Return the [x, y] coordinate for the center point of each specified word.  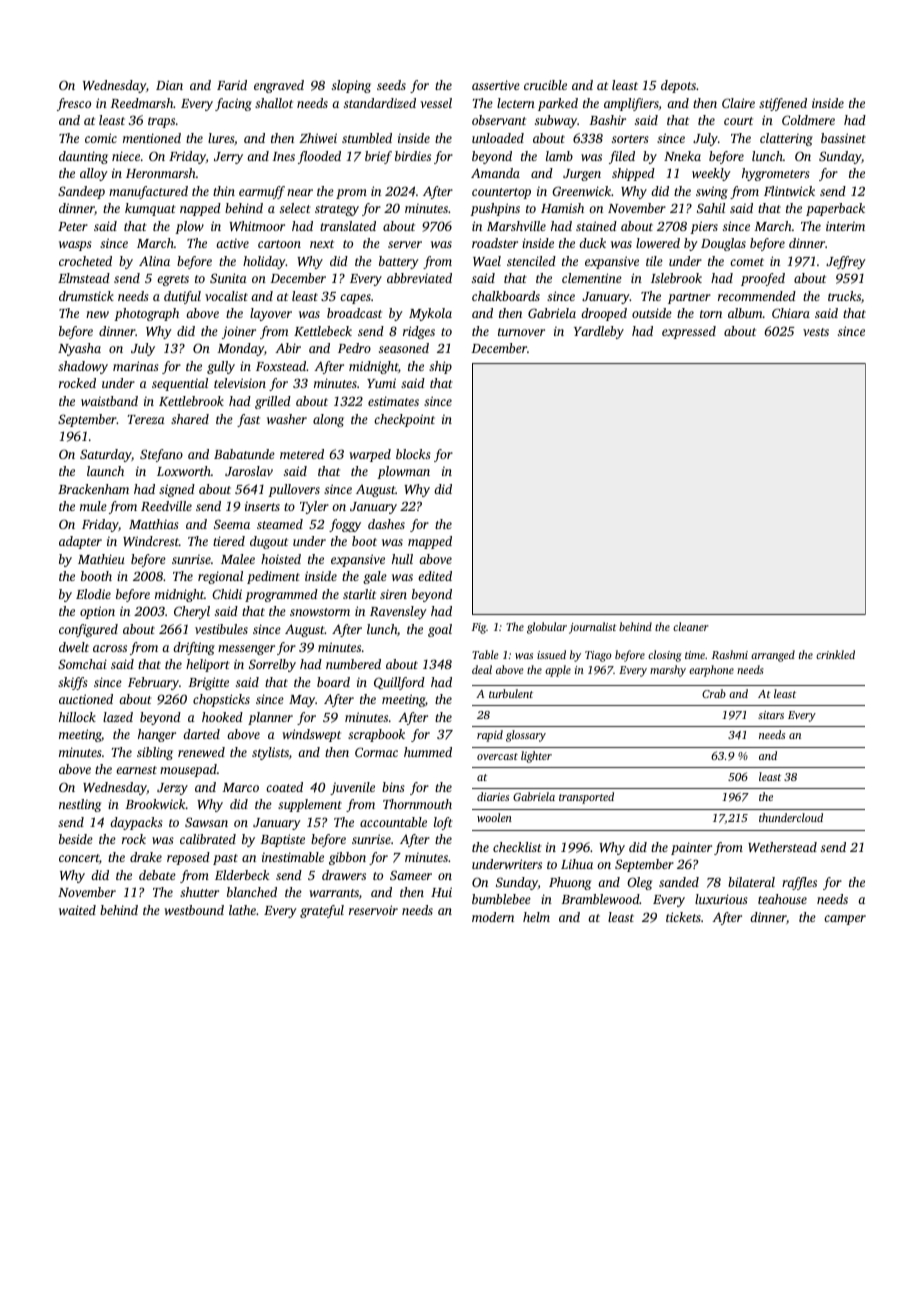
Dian [169, 85]
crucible [545, 85]
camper [845, 920]
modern [493, 917]
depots [678, 86]
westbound [194, 910]
